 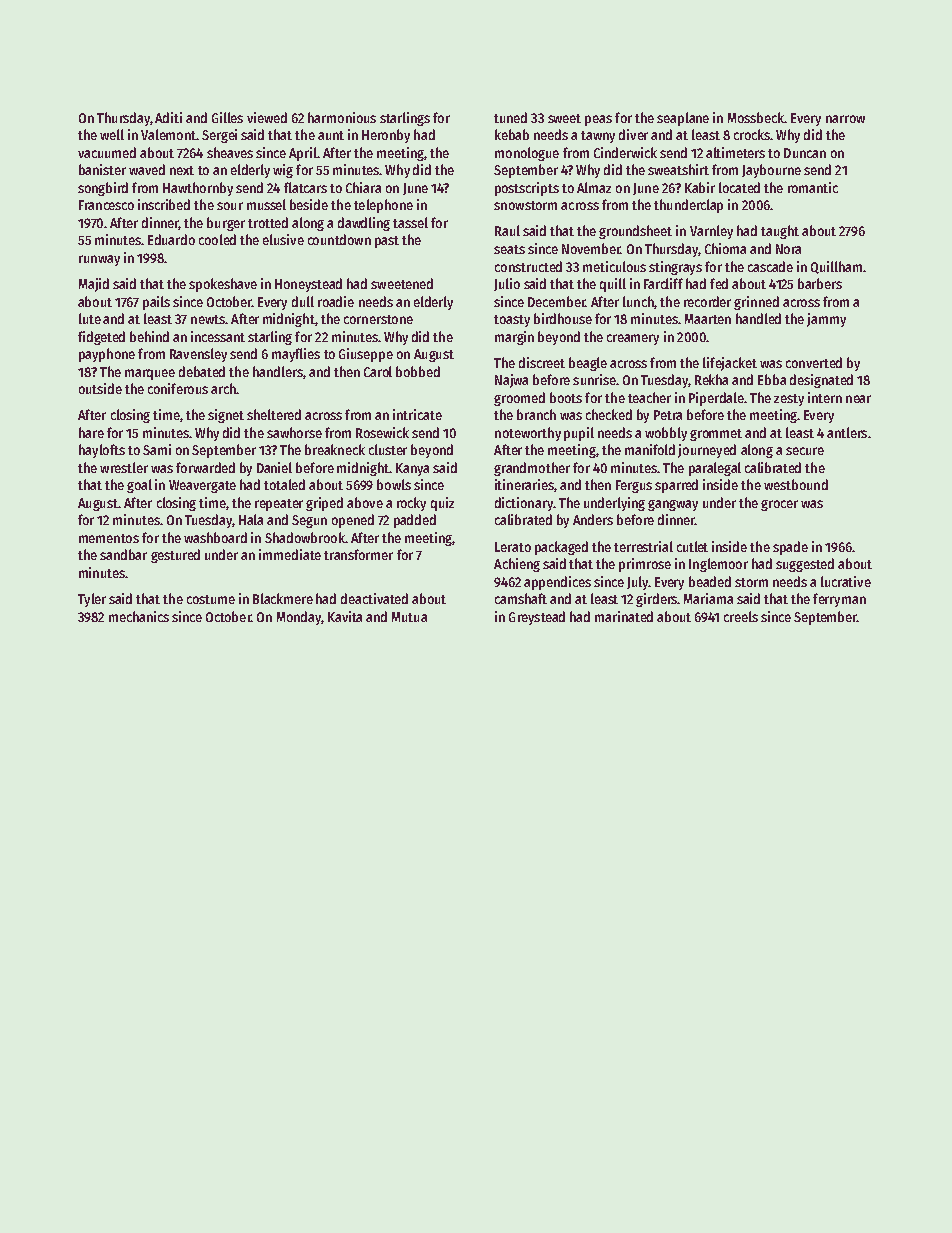 What do you see at coordinates (102, 169) in the document?
I see `banister` at bounding box center [102, 169].
